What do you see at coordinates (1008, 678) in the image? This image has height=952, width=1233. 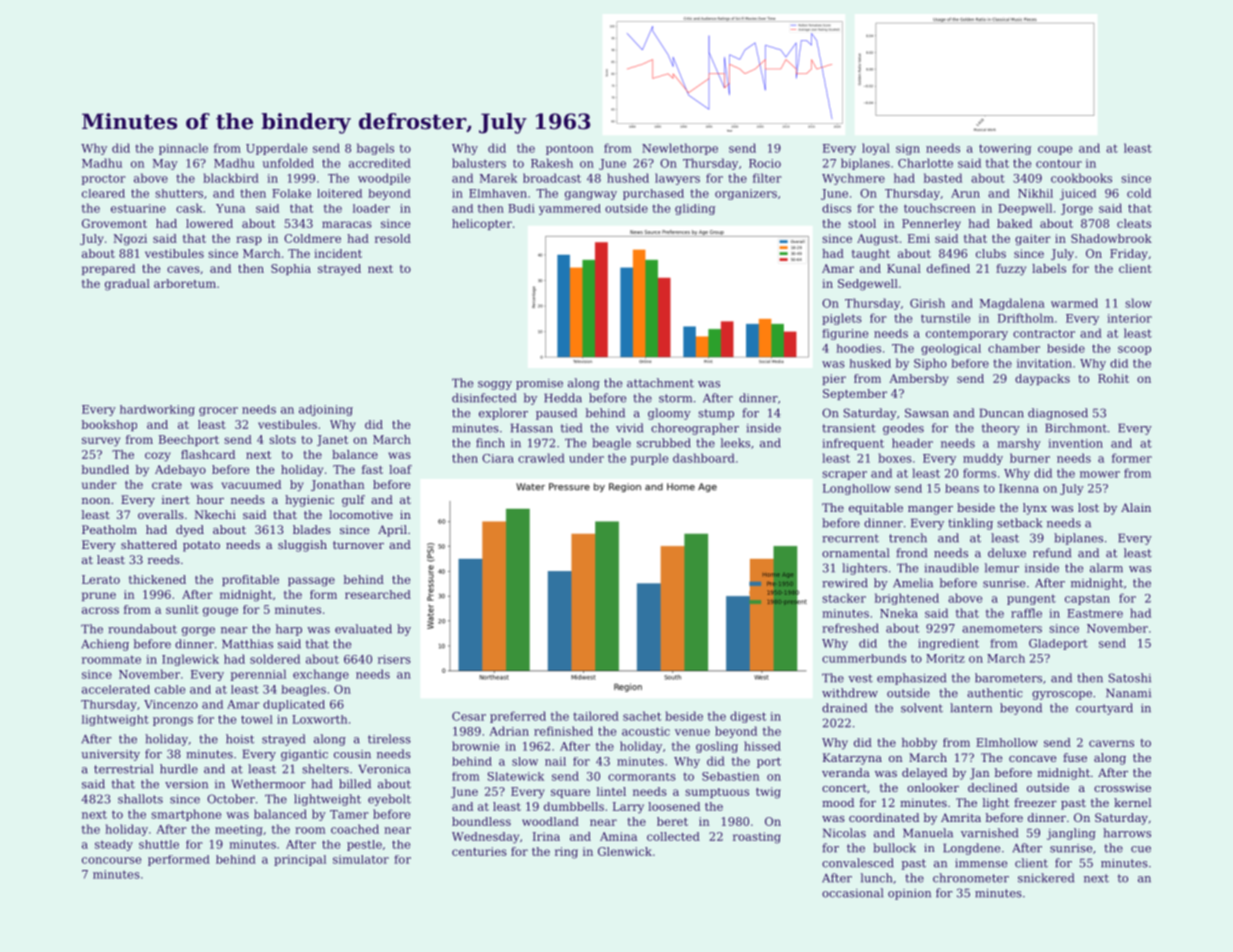 I see `barometers` at bounding box center [1008, 678].
